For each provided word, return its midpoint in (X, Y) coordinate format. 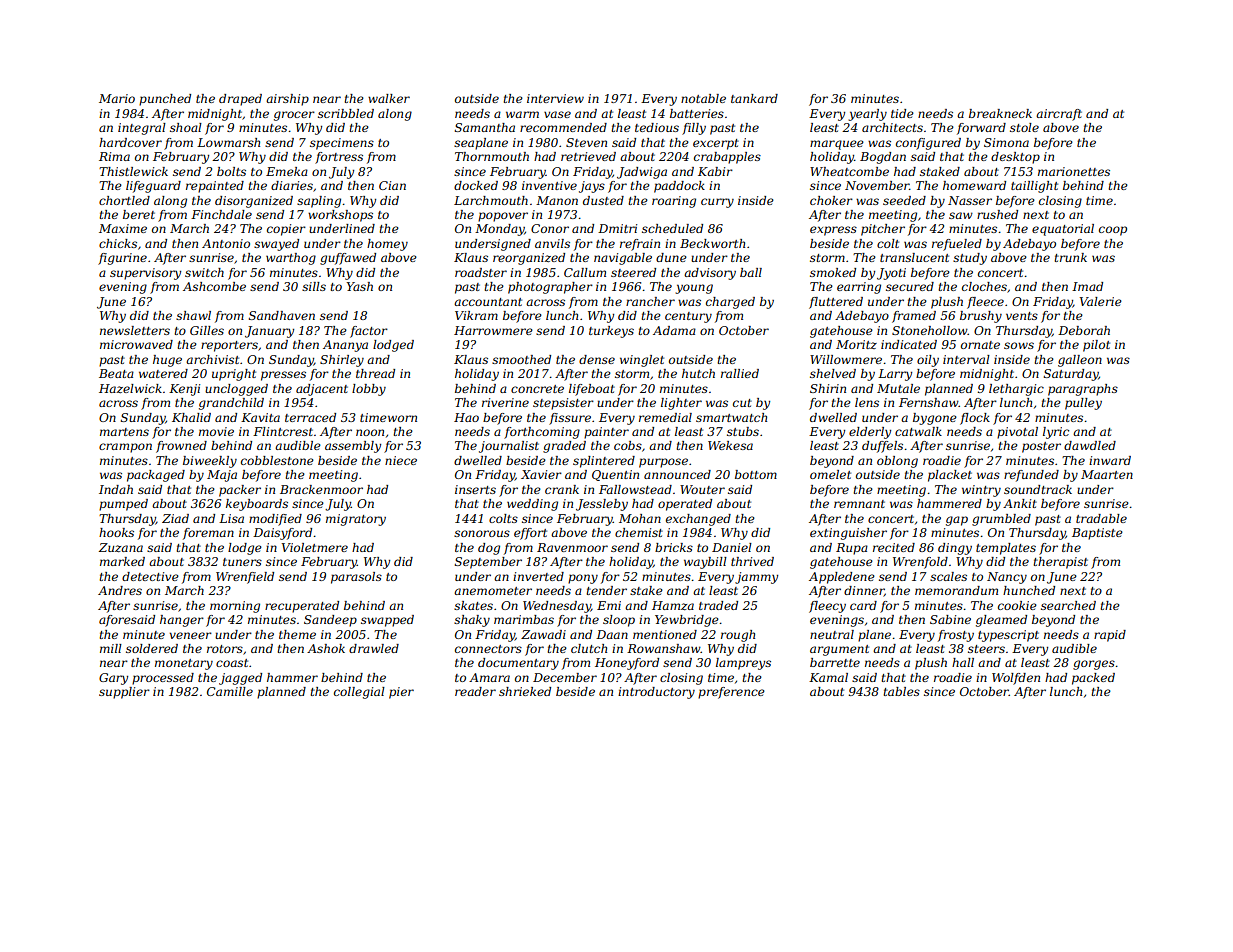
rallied (740, 373)
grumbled (1001, 520)
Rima (114, 156)
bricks (674, 547)
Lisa (231, 518)
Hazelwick (130, 388)
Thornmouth (492, 156)
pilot (1096, 346)
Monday (499, 230)
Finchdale (221, 214)
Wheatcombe (849, 171)
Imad (1087, 286)
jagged (240, 679)
